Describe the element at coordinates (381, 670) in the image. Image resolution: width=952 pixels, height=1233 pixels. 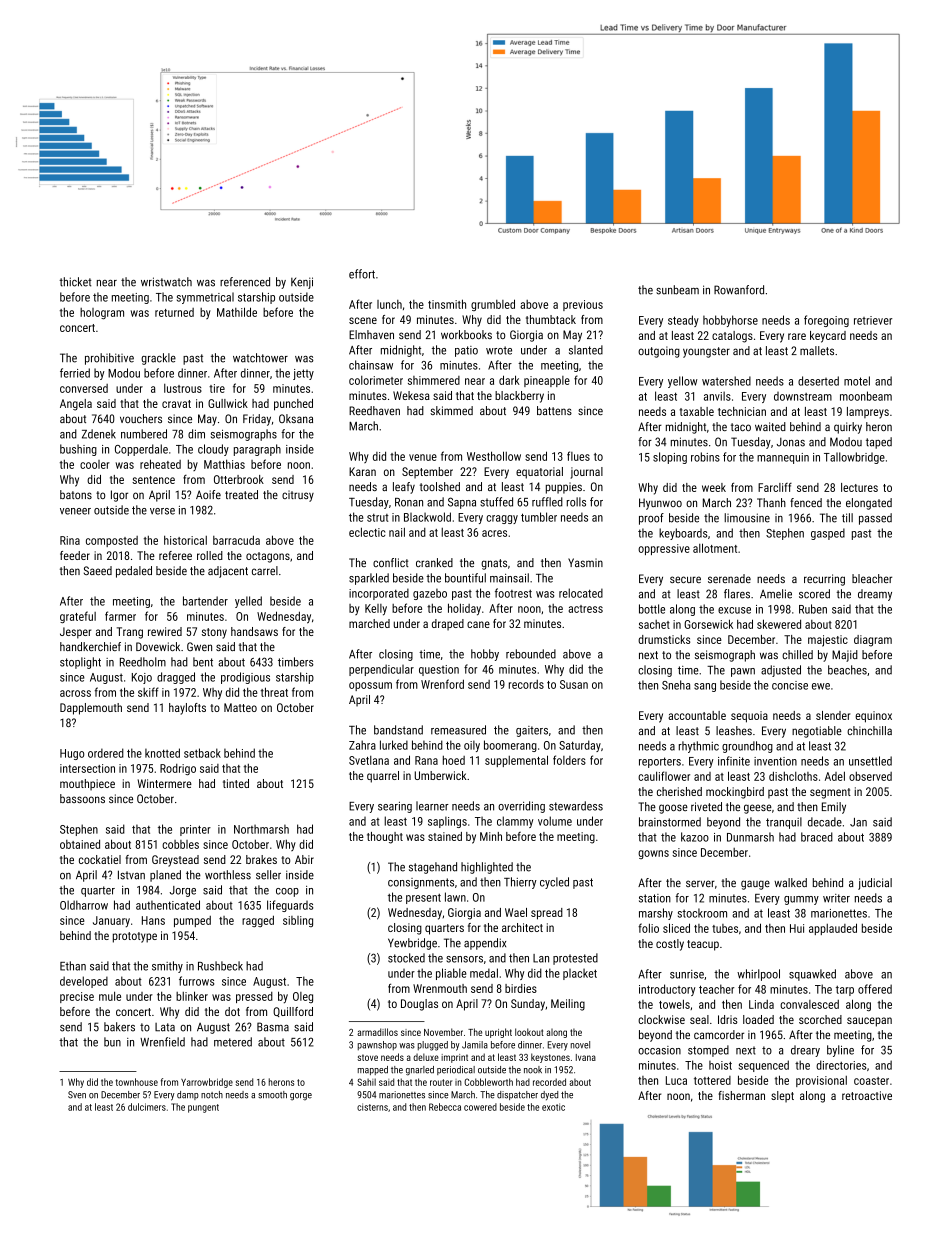
I see `perpendicular` at that location.
